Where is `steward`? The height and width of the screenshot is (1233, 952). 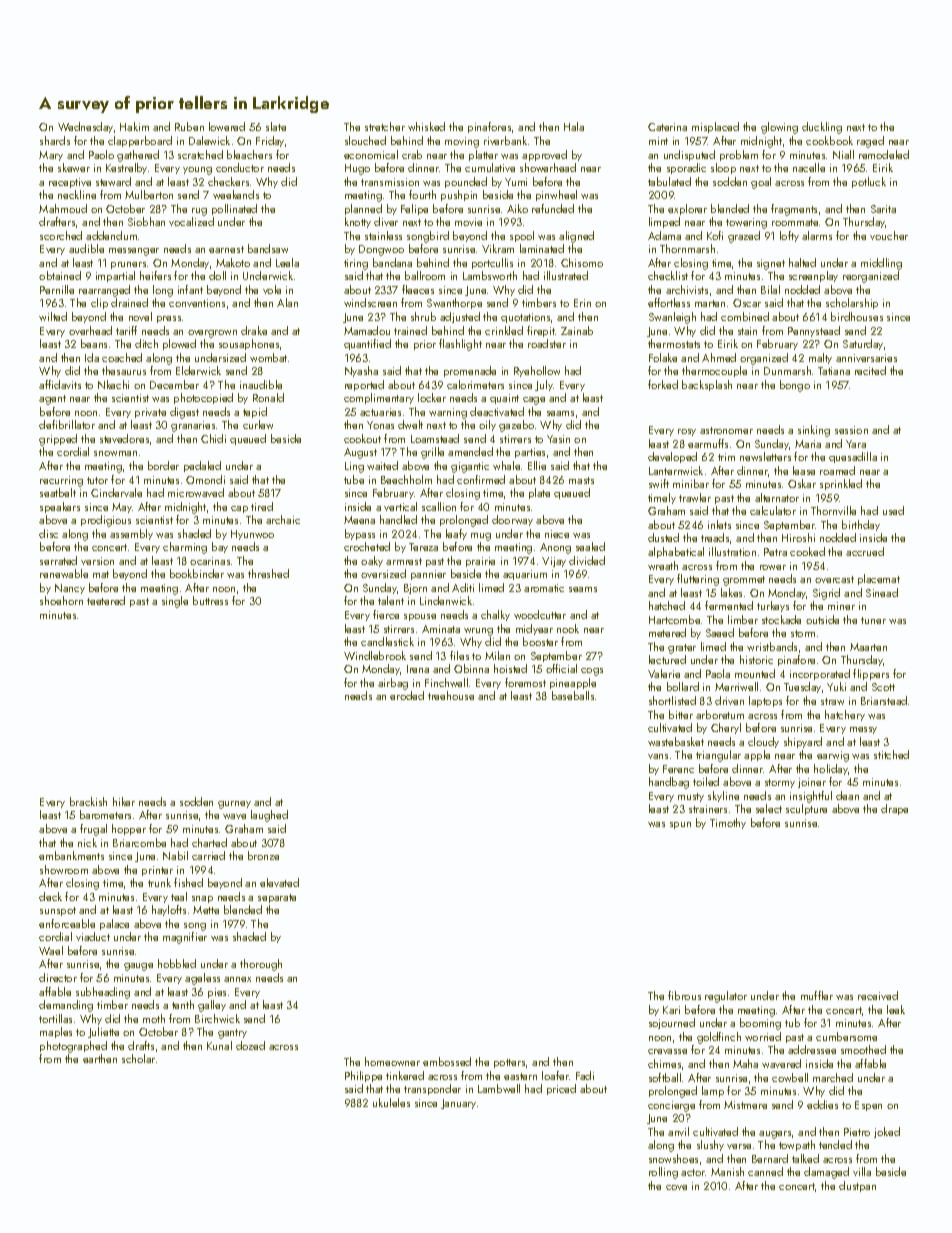 steward is located at coordinates (113, 181).
